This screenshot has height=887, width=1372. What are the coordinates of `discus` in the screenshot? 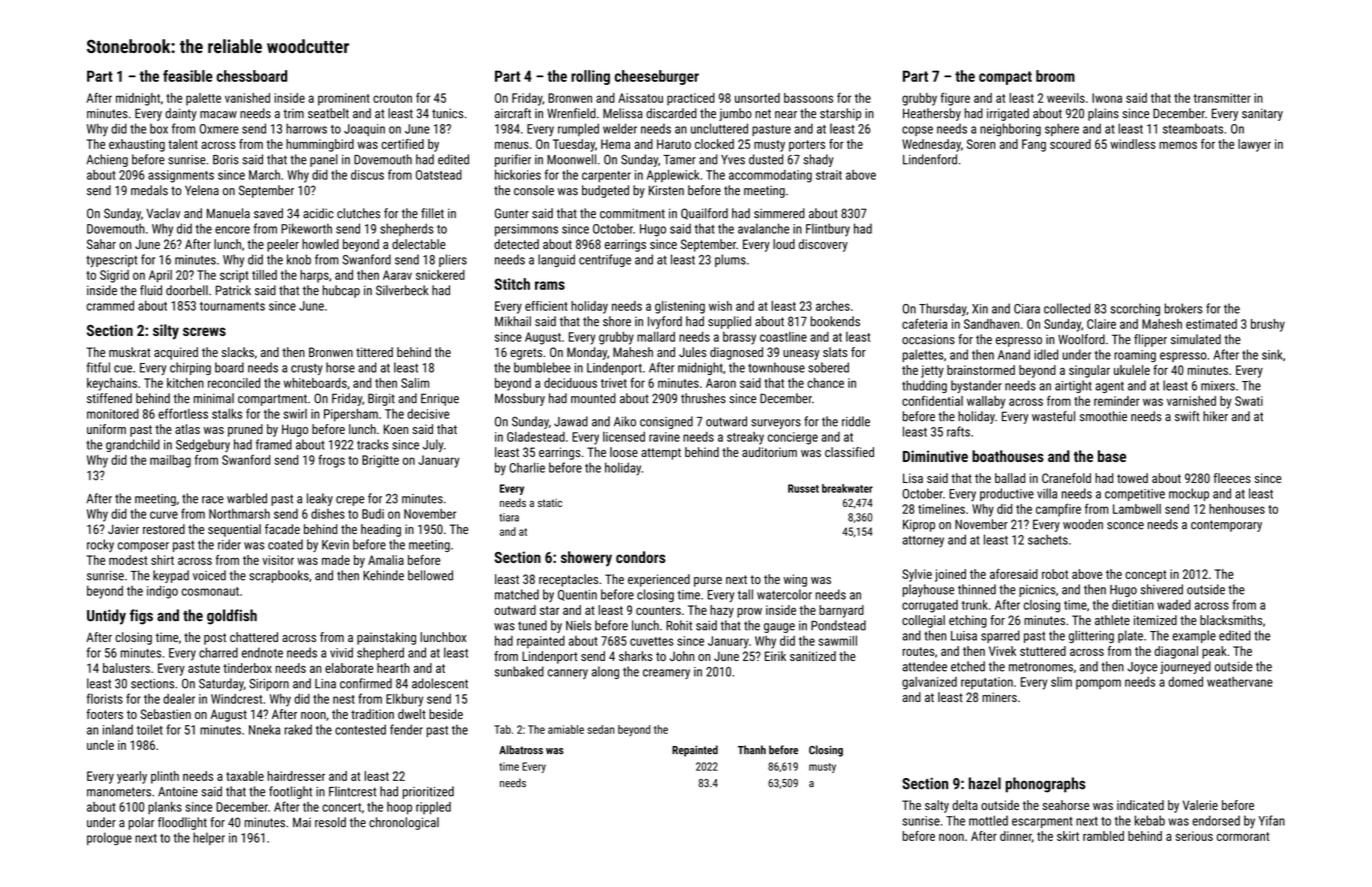 It's located at (367, 174).
